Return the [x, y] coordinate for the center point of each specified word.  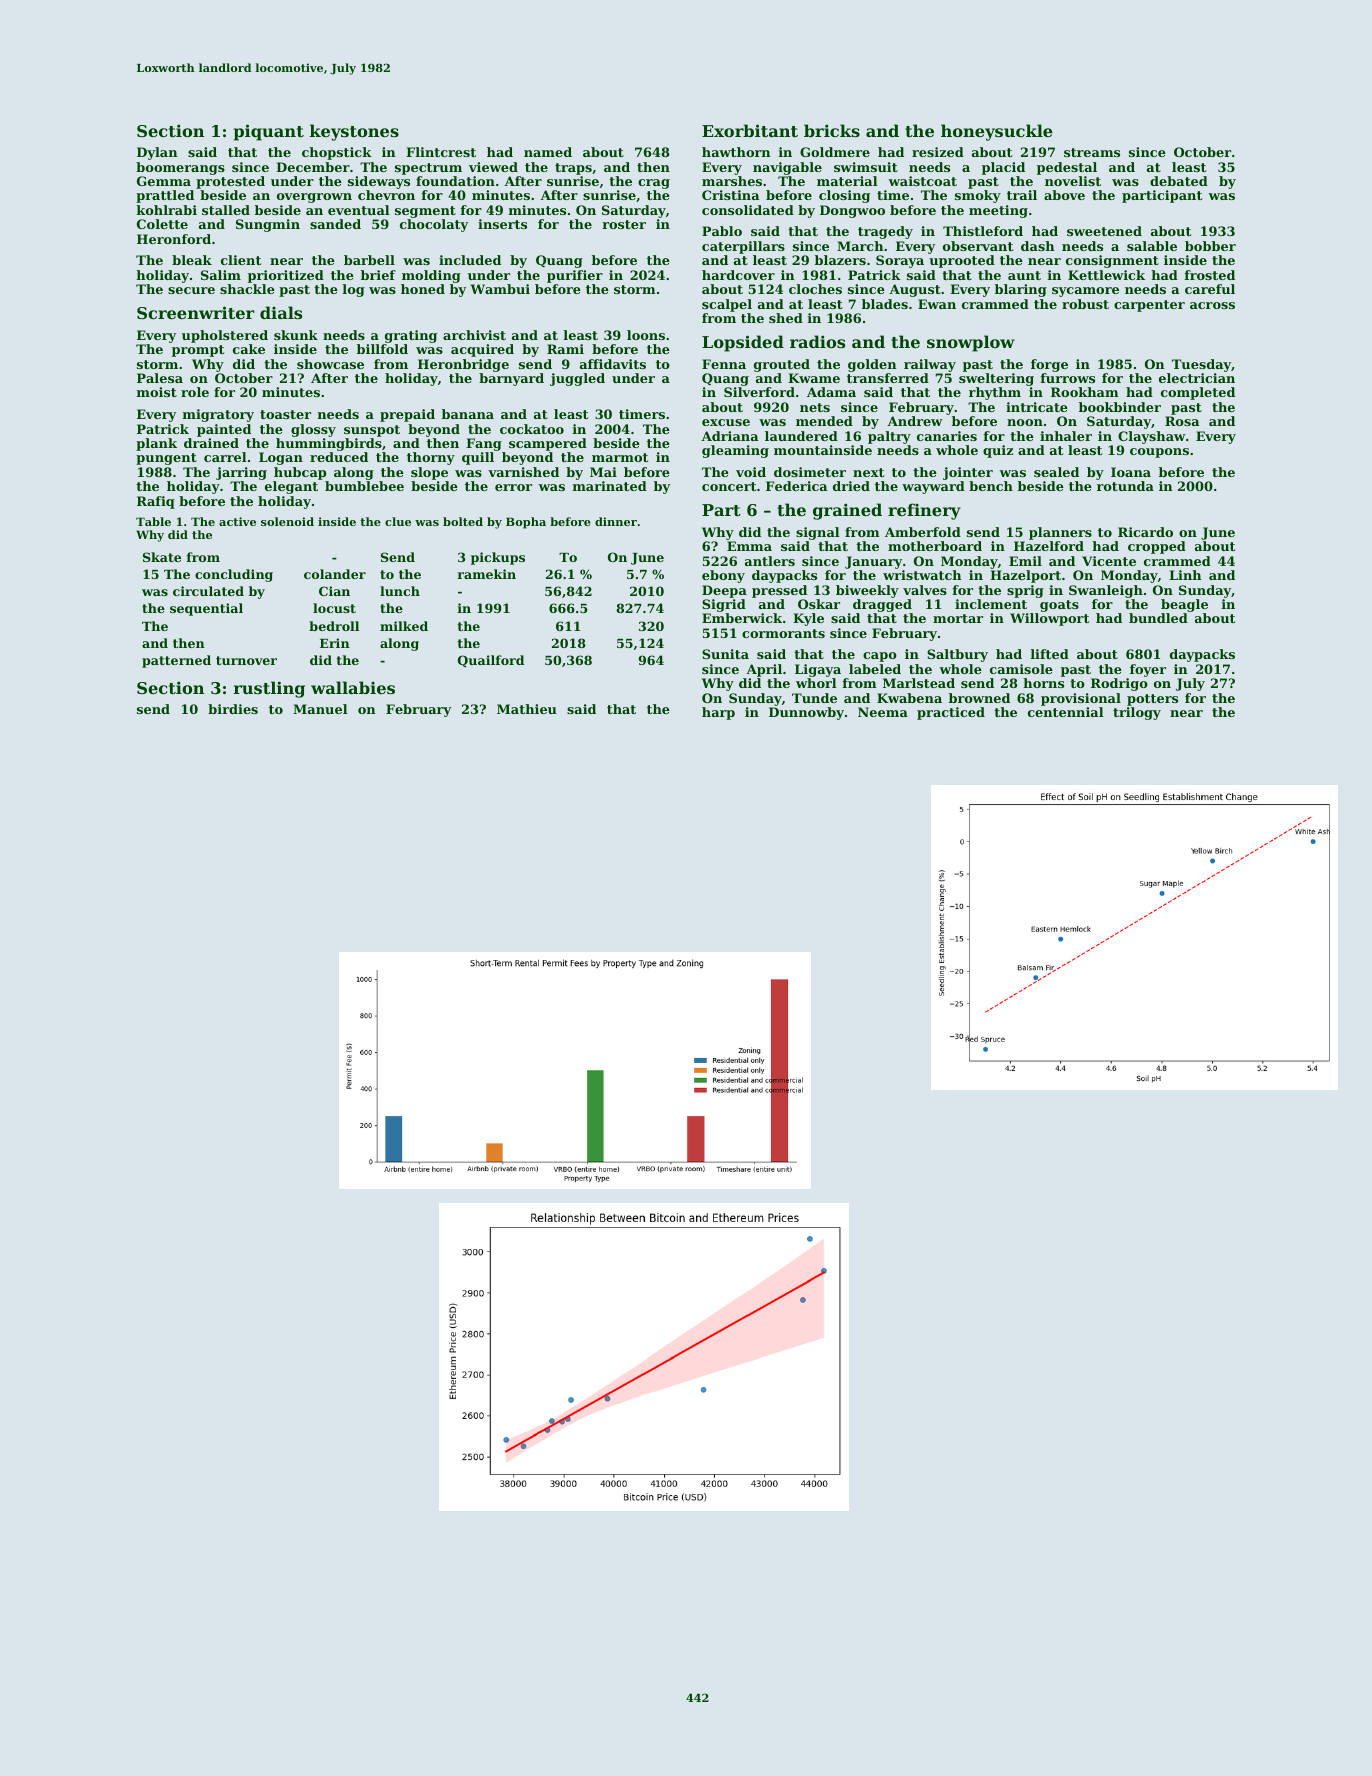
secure [191, 290]
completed [1198, 393]
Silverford [759, 392]
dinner [616, 521]
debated [1179, 181]
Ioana [1131, 472]
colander [335, 574]
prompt [198, 351]
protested [230, 182]
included [470, 260]
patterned [176, 661]
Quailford [491, 661]
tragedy [885, 232]
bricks [832, 130]
